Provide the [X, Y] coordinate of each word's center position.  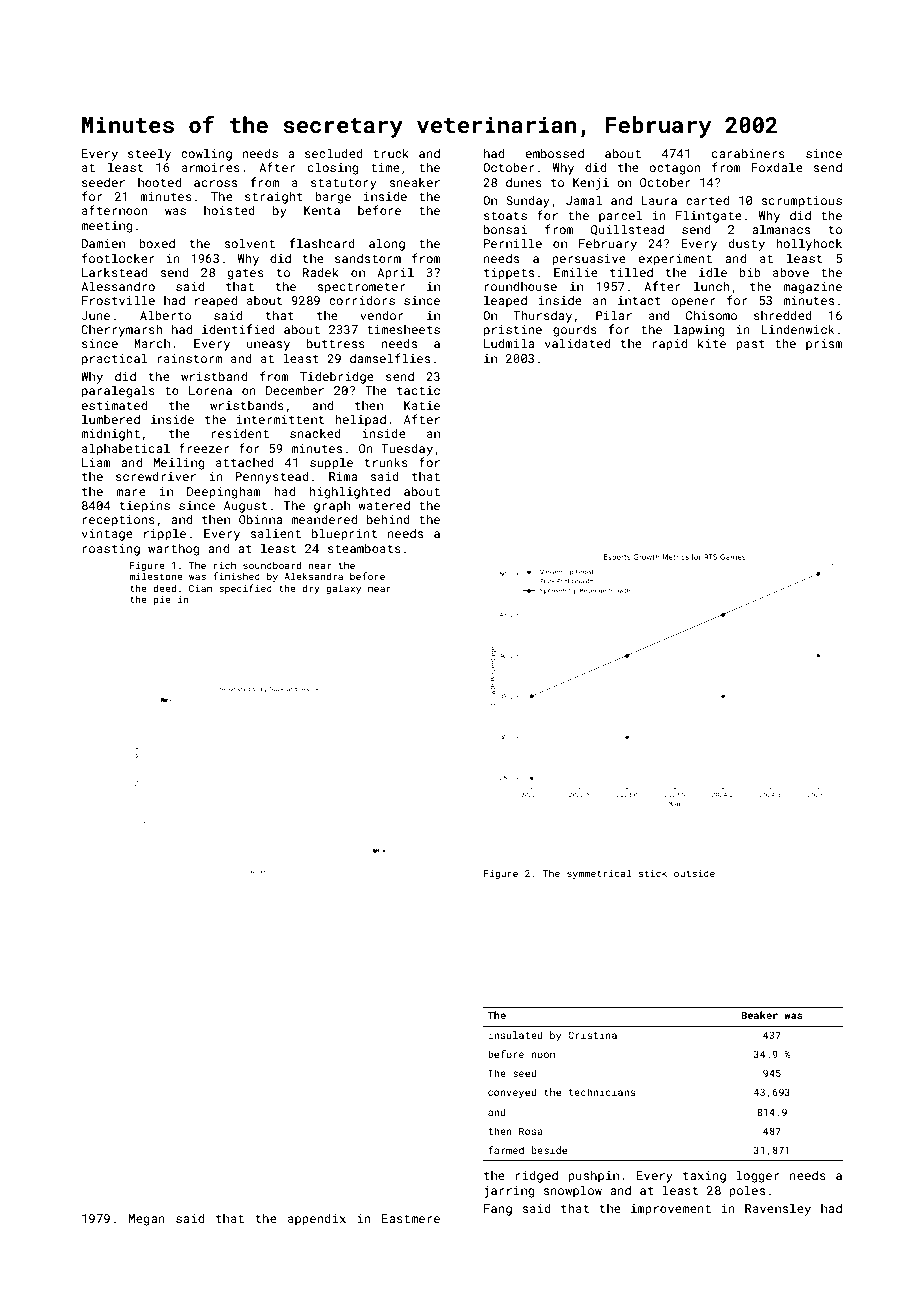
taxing [704, 1177]
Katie [422, 405]
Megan [147, 1220]
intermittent [280, 419]
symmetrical [599, 874]
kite [712, 343]
